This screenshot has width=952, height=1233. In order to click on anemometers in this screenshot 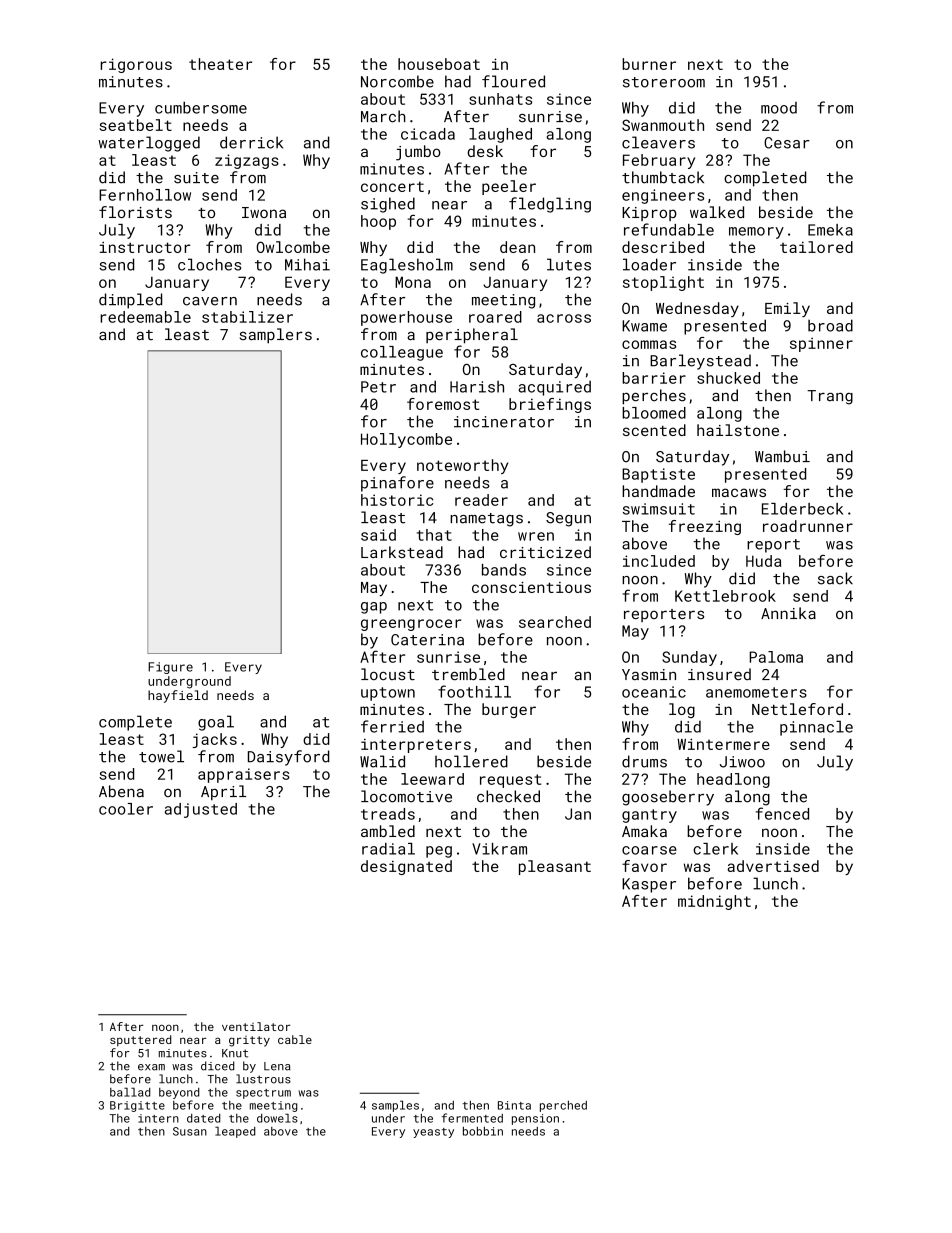, I will do `click(756, 692)`.
